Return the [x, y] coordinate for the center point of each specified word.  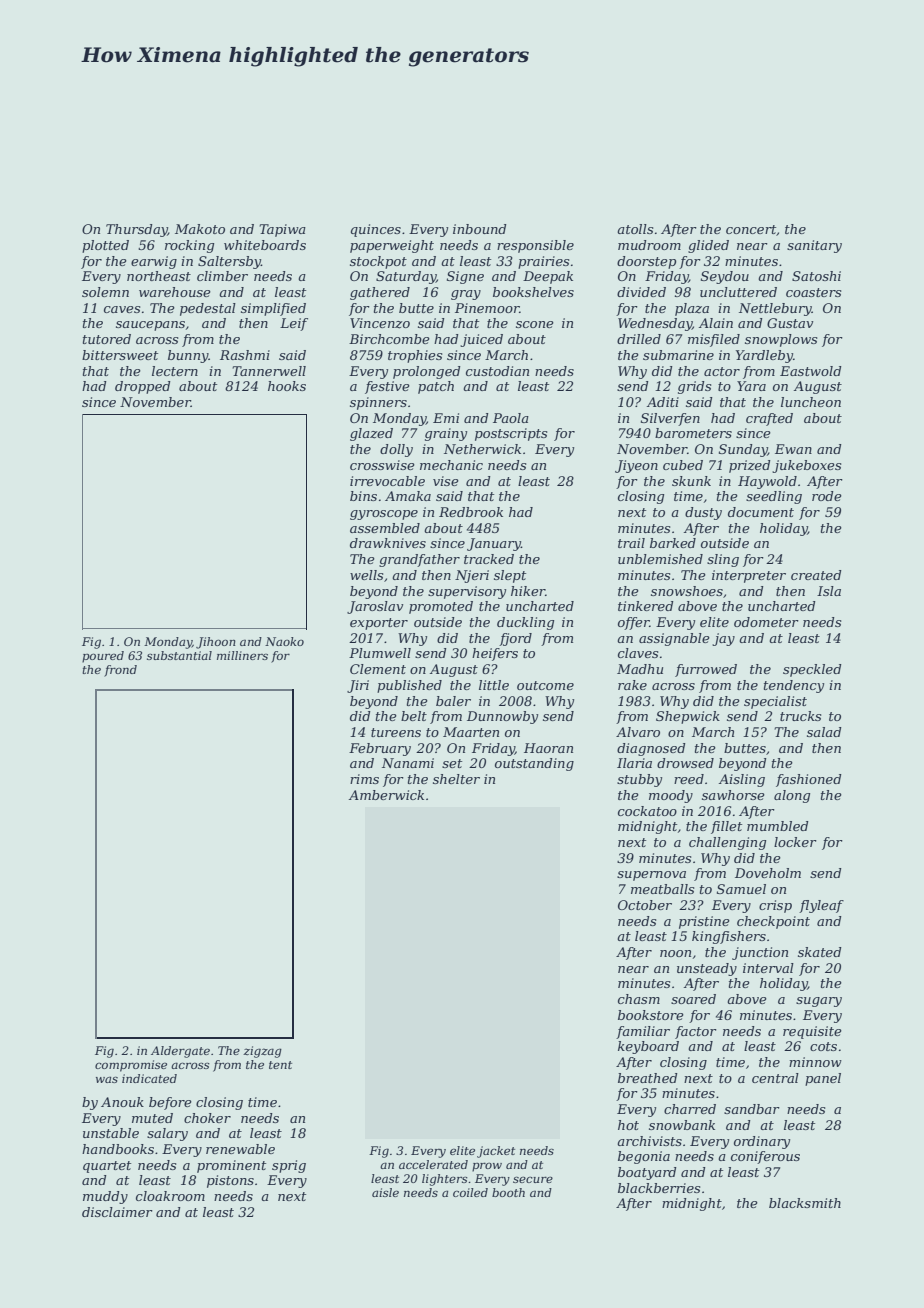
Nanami [408, 763]
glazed [371, 434]
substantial [179, 655]
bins [363, 496]
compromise [131, 1066]
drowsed [685, 763]
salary [167, 1134]
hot [628, 1125]
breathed [647, 1078]
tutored [107, 339]
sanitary [814, 246]
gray [466, 295]
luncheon [811, 402]
